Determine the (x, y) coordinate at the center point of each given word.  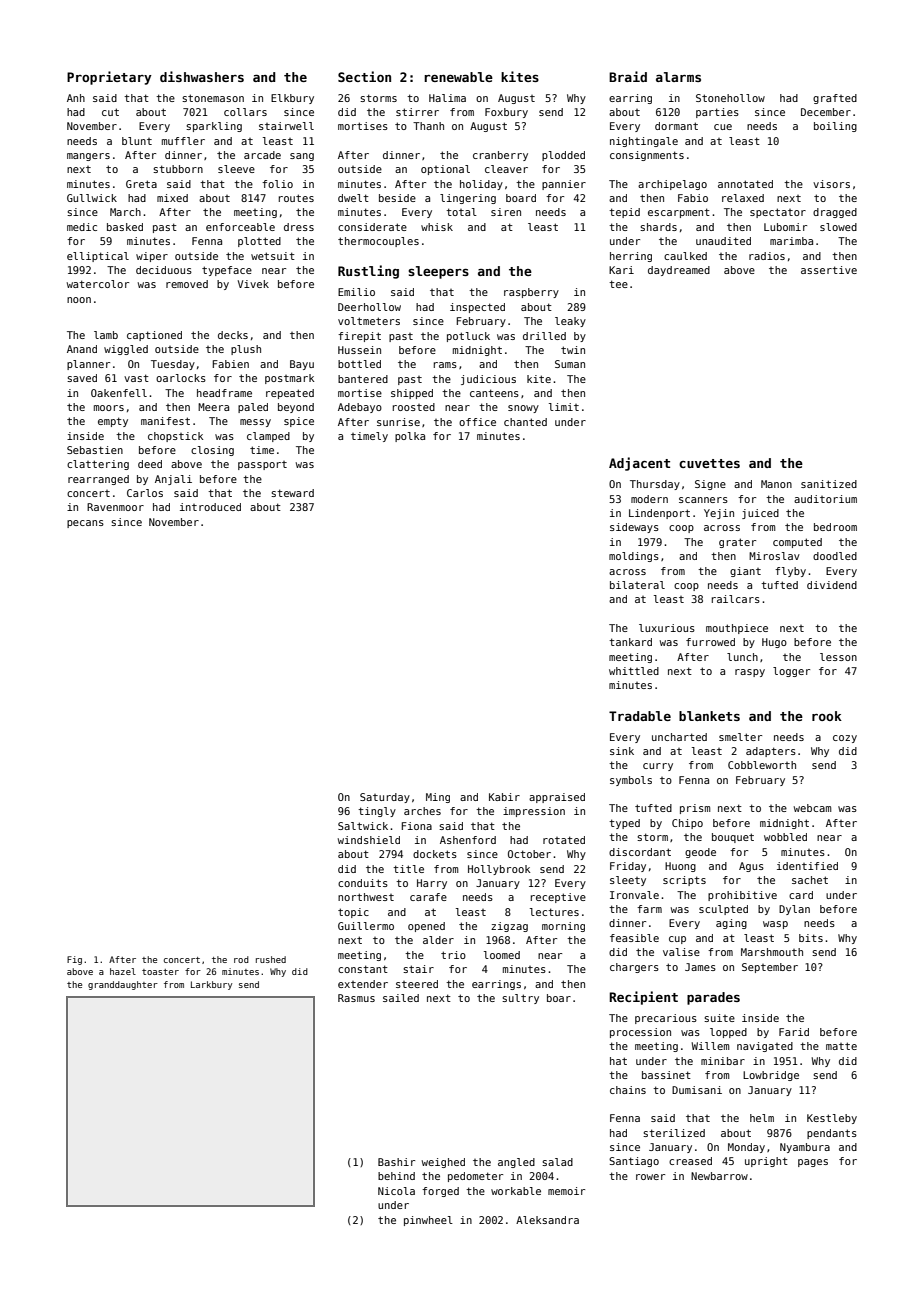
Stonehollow (730, 98)
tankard (630, 642)
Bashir (396, 1162)
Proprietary (109, 78)
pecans (85, 524)
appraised (557, 798)
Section (364, 76)
